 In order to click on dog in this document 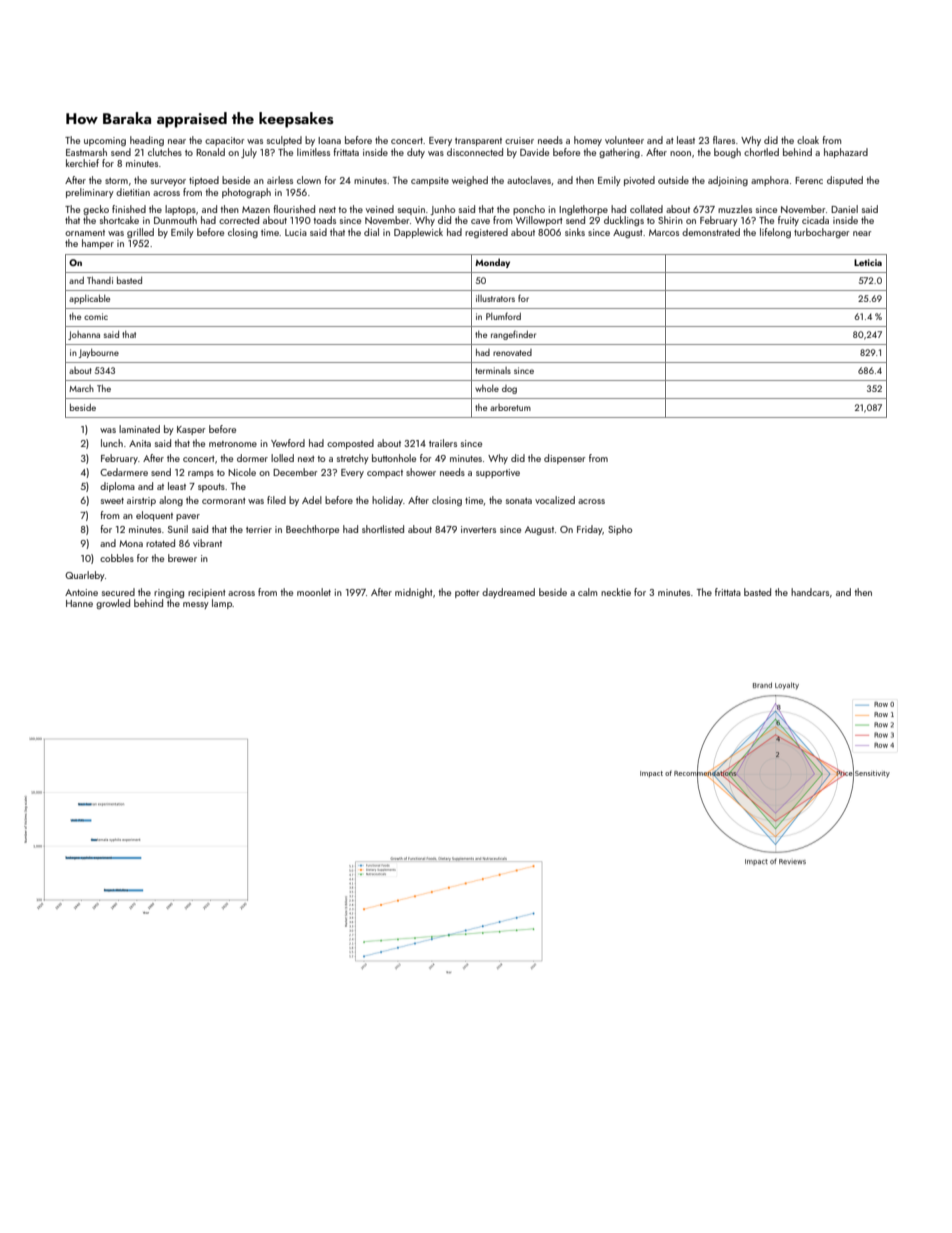, I will do `click(509, 389)`.
